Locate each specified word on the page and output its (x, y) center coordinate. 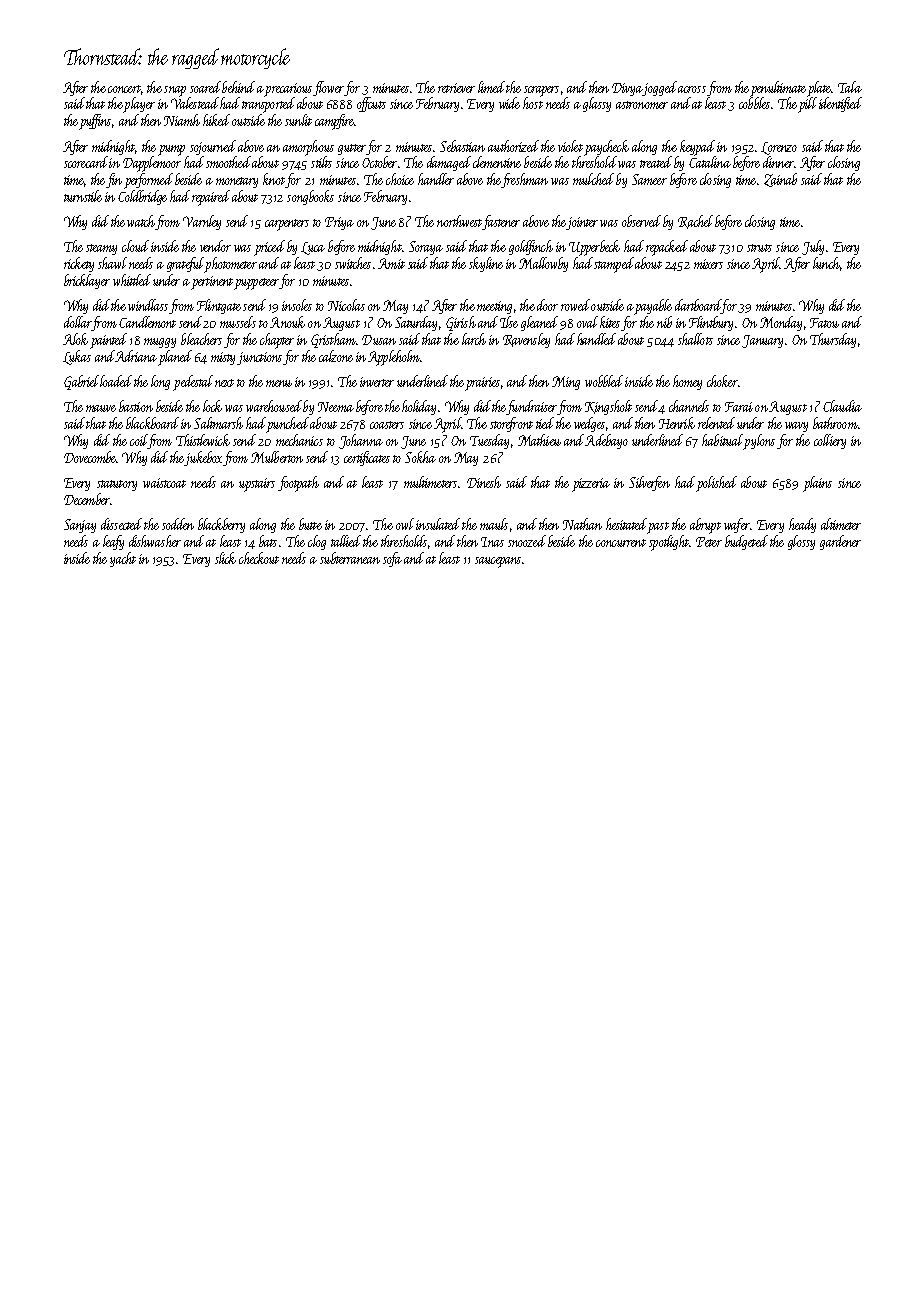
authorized (513, 146)
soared (205, 87)
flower (328, 88)
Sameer (649, 179)
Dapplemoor (152, 164)
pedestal (193, 383)
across (692, 89)
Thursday (833, 340)
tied (545, 423)
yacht (123, 559)
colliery (830, 441)
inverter (377, 382)
